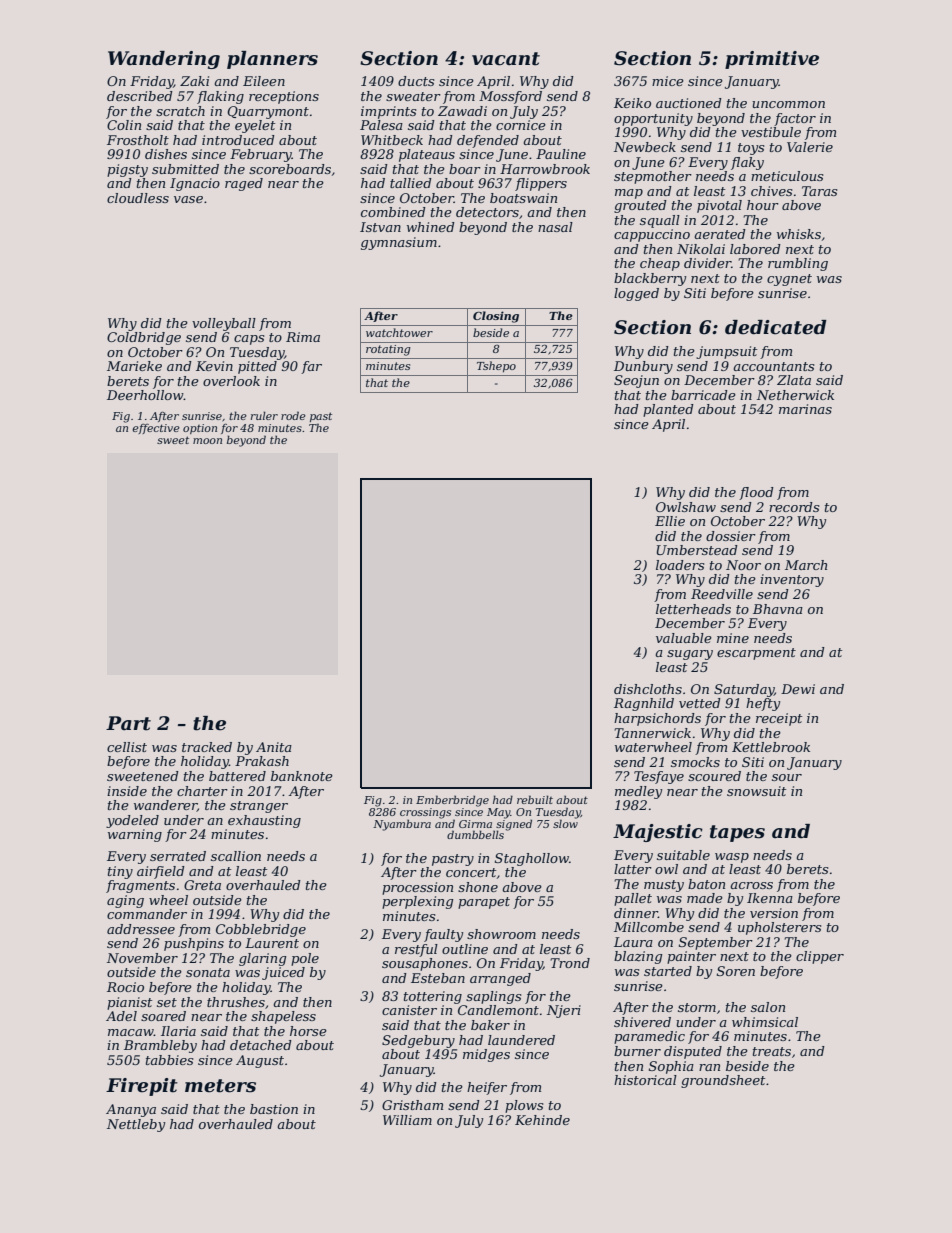 The width and height of the page is (952, 1233). I want to click on raged, so click(244, 184).
